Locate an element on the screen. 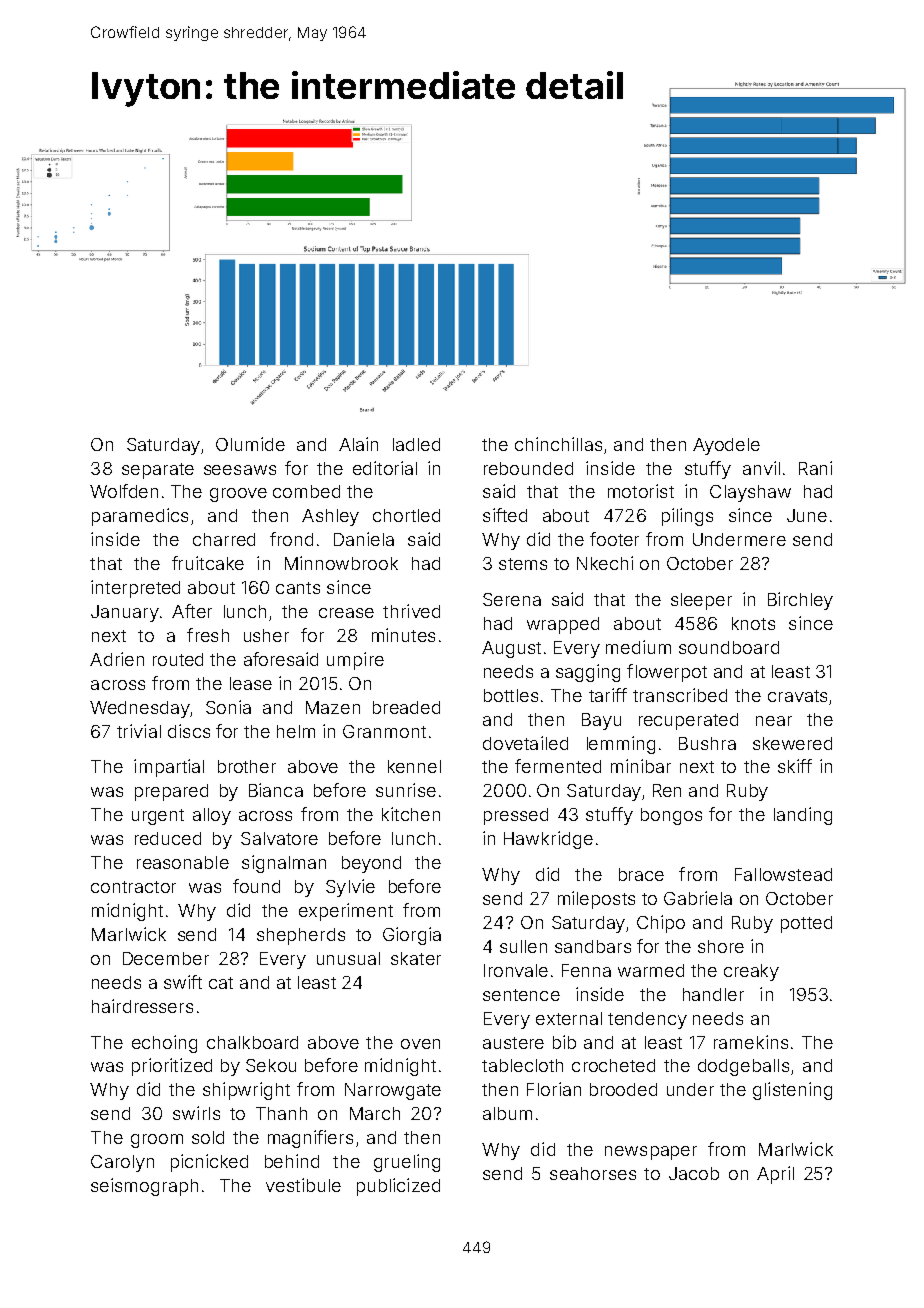 Image resolution: width=924 pixels, height=1308 pixels. cravats is located at coordinates (797, 696).
